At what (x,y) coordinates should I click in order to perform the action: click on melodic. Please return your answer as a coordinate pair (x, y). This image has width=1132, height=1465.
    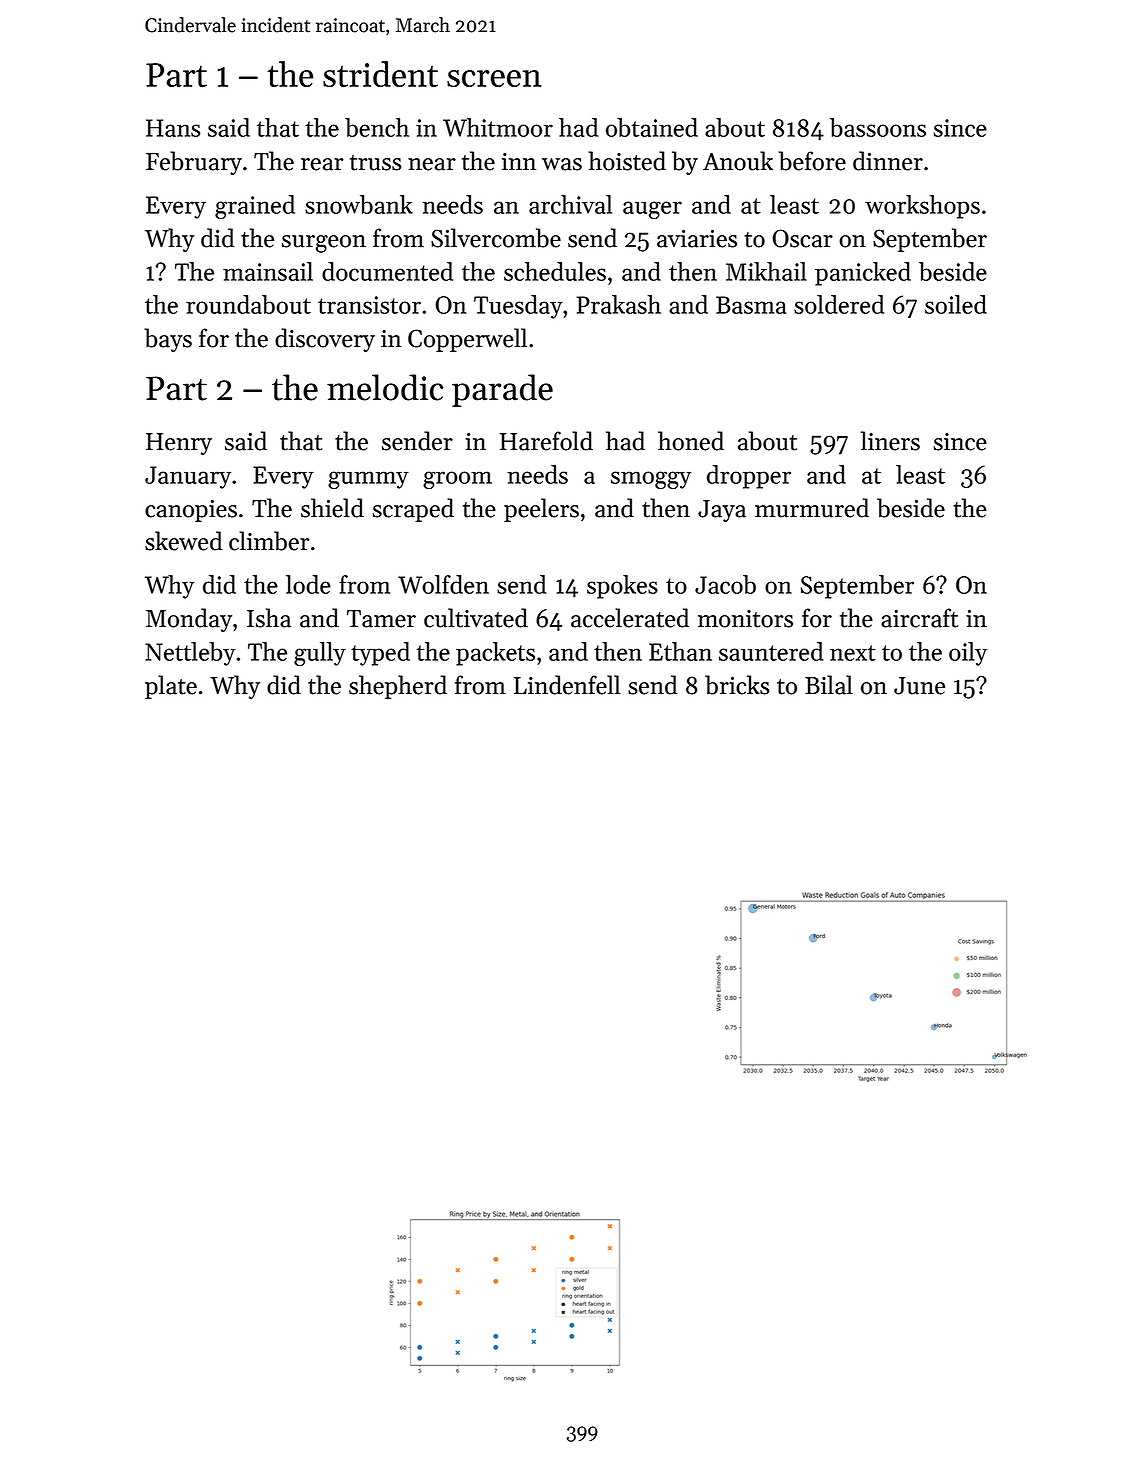
    Looking at the image, I should click on (385, 387).
